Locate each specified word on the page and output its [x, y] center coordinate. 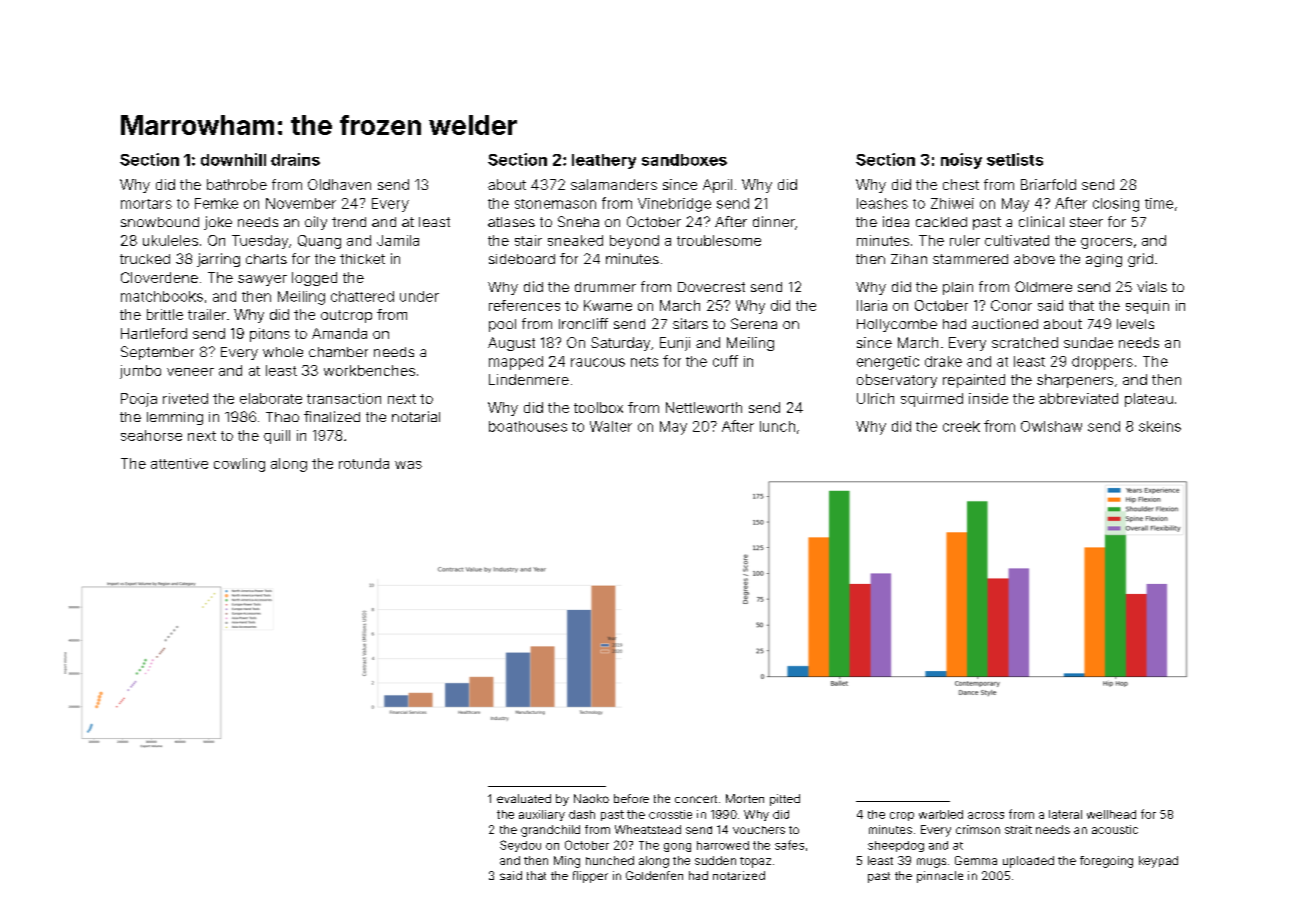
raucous [598, 362]
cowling [239, 465]
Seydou [520, 846]
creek [961, 426]
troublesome [719, 240]
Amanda [339, 333]
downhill [233, 159]
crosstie [670, 814]
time [1159, 203]
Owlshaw [1051, 426]
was [408, 465]
